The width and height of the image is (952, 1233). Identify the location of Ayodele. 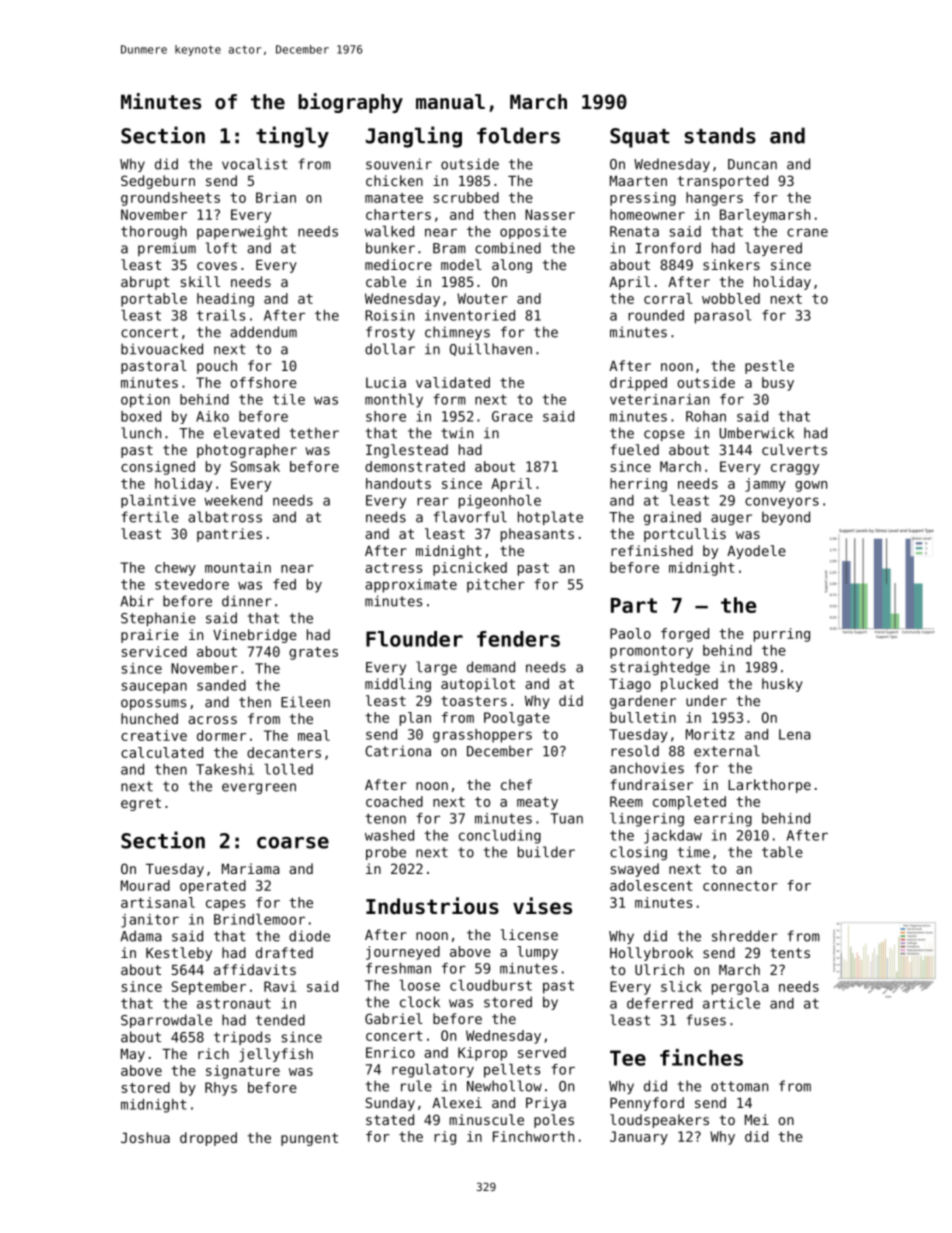
(756, 552).
